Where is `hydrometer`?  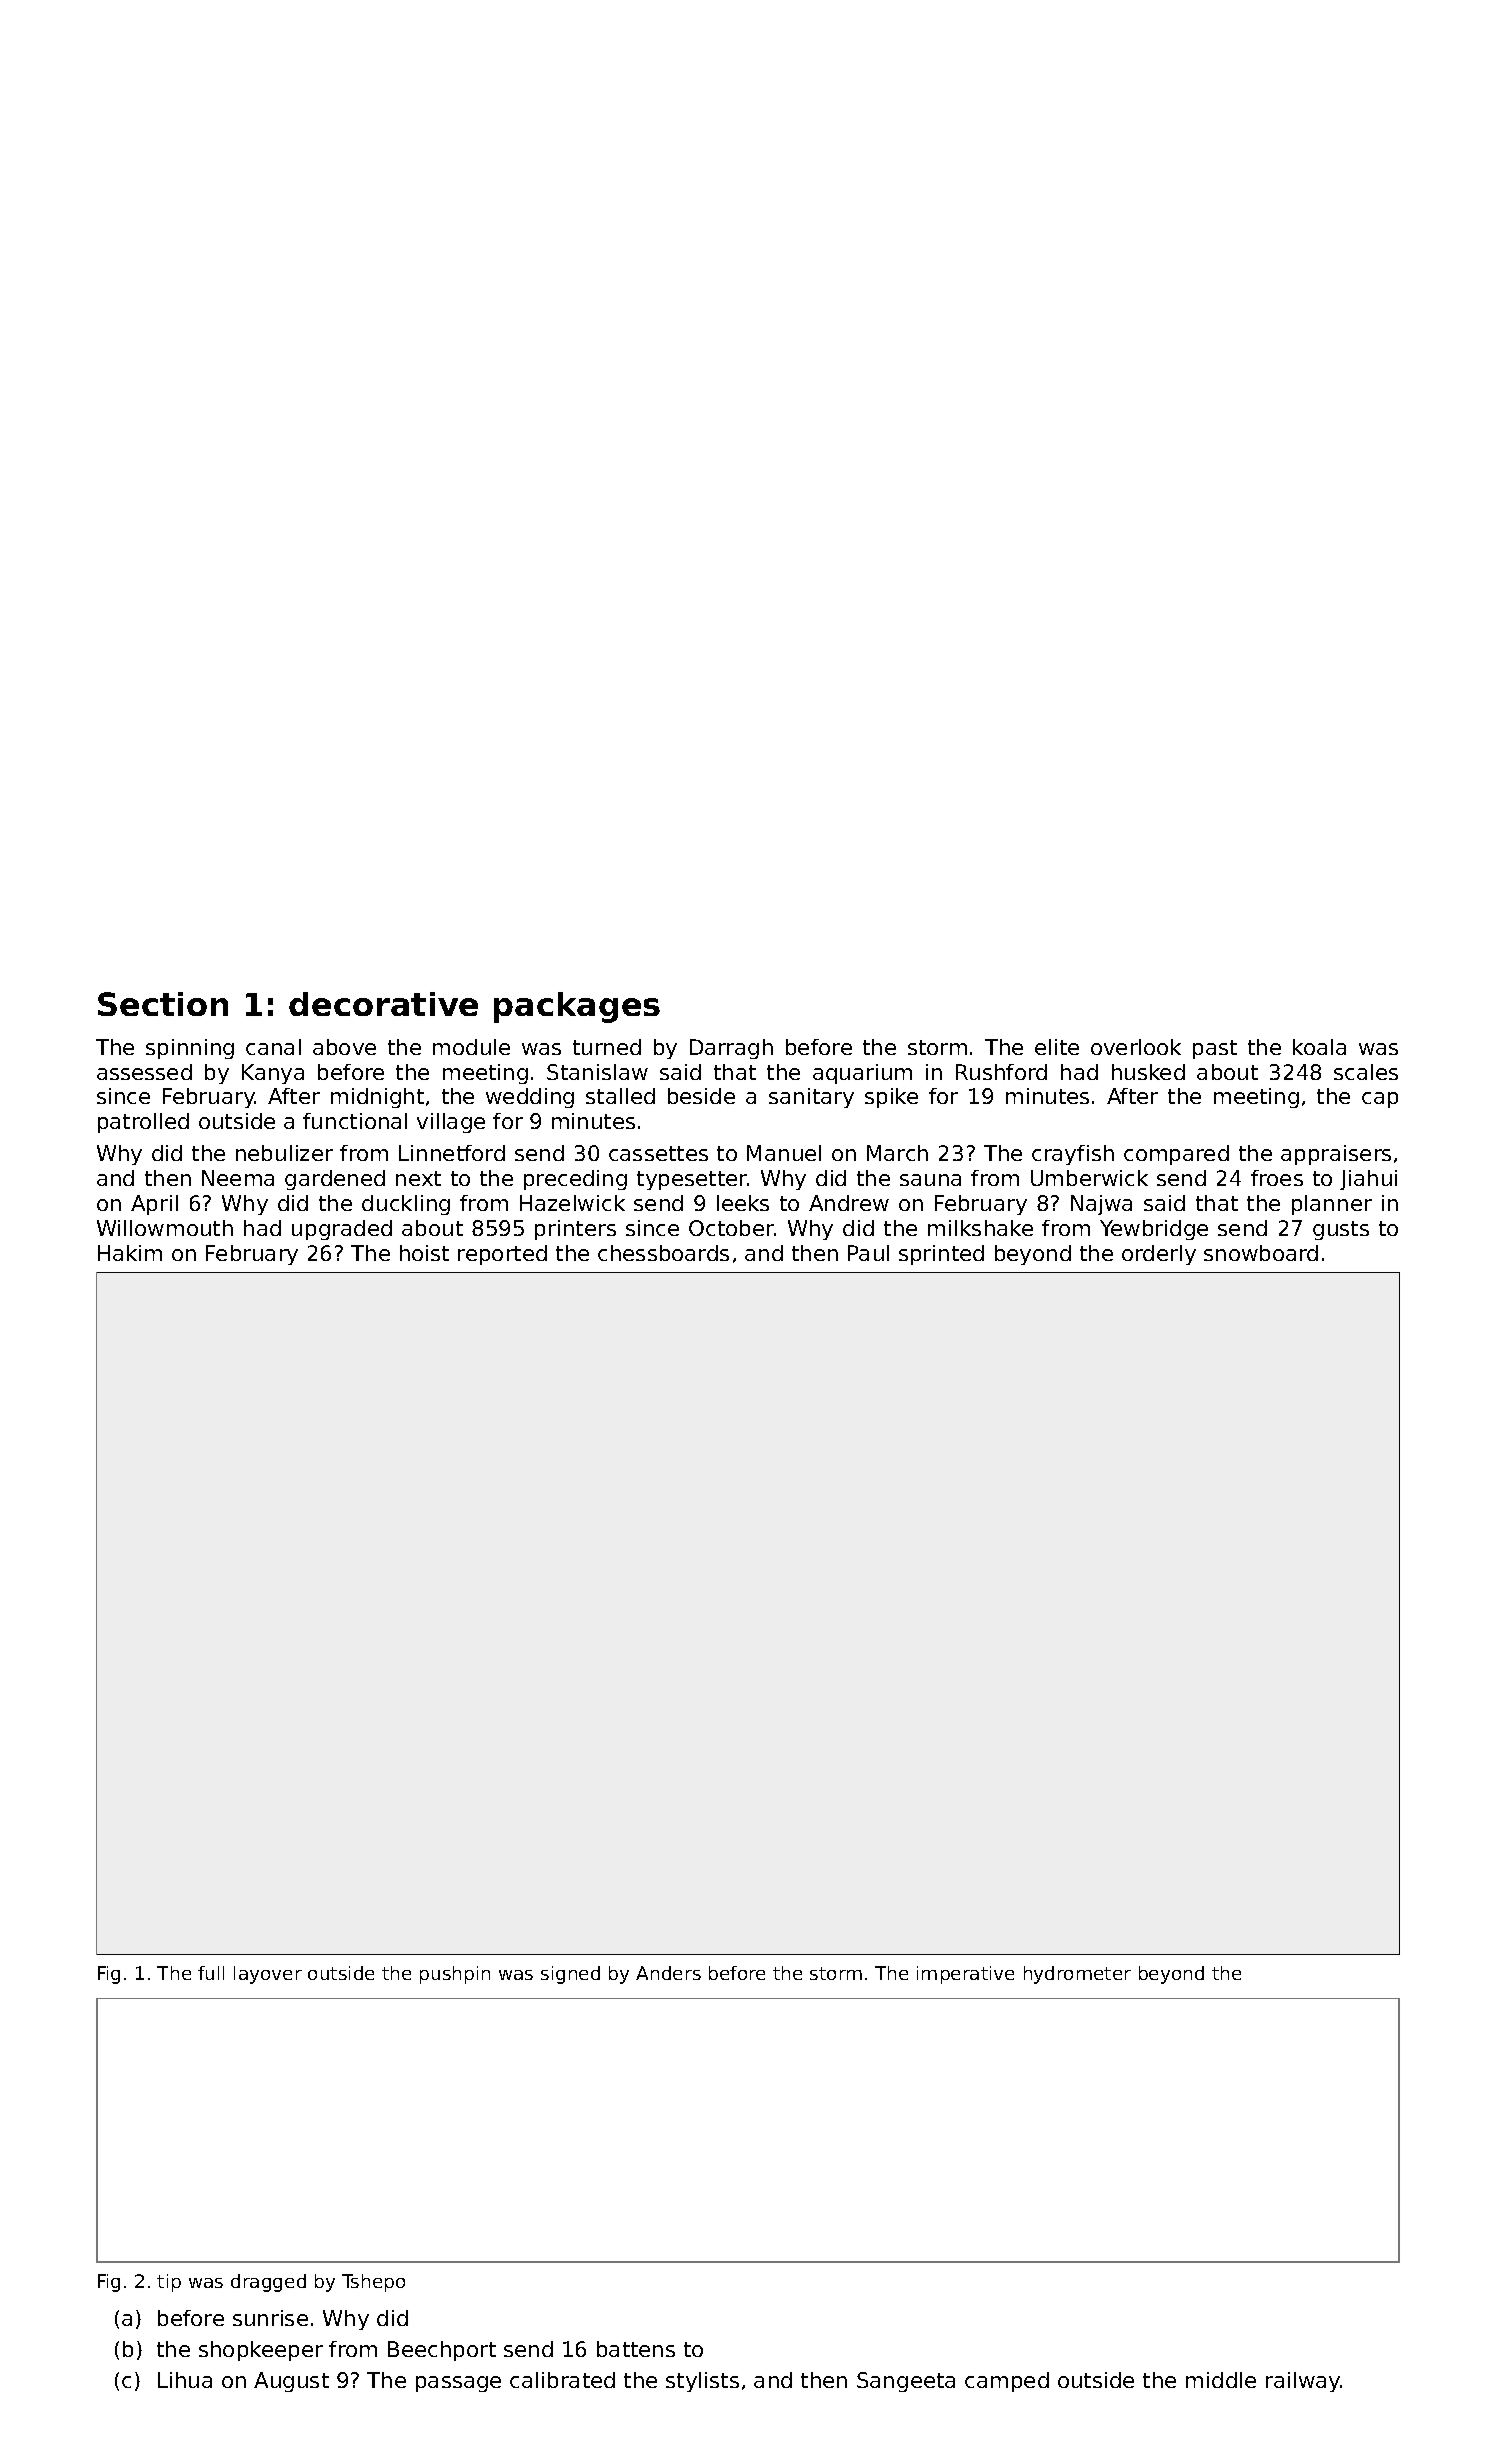 hydrometer is located at coordinates (1077, 1975).
